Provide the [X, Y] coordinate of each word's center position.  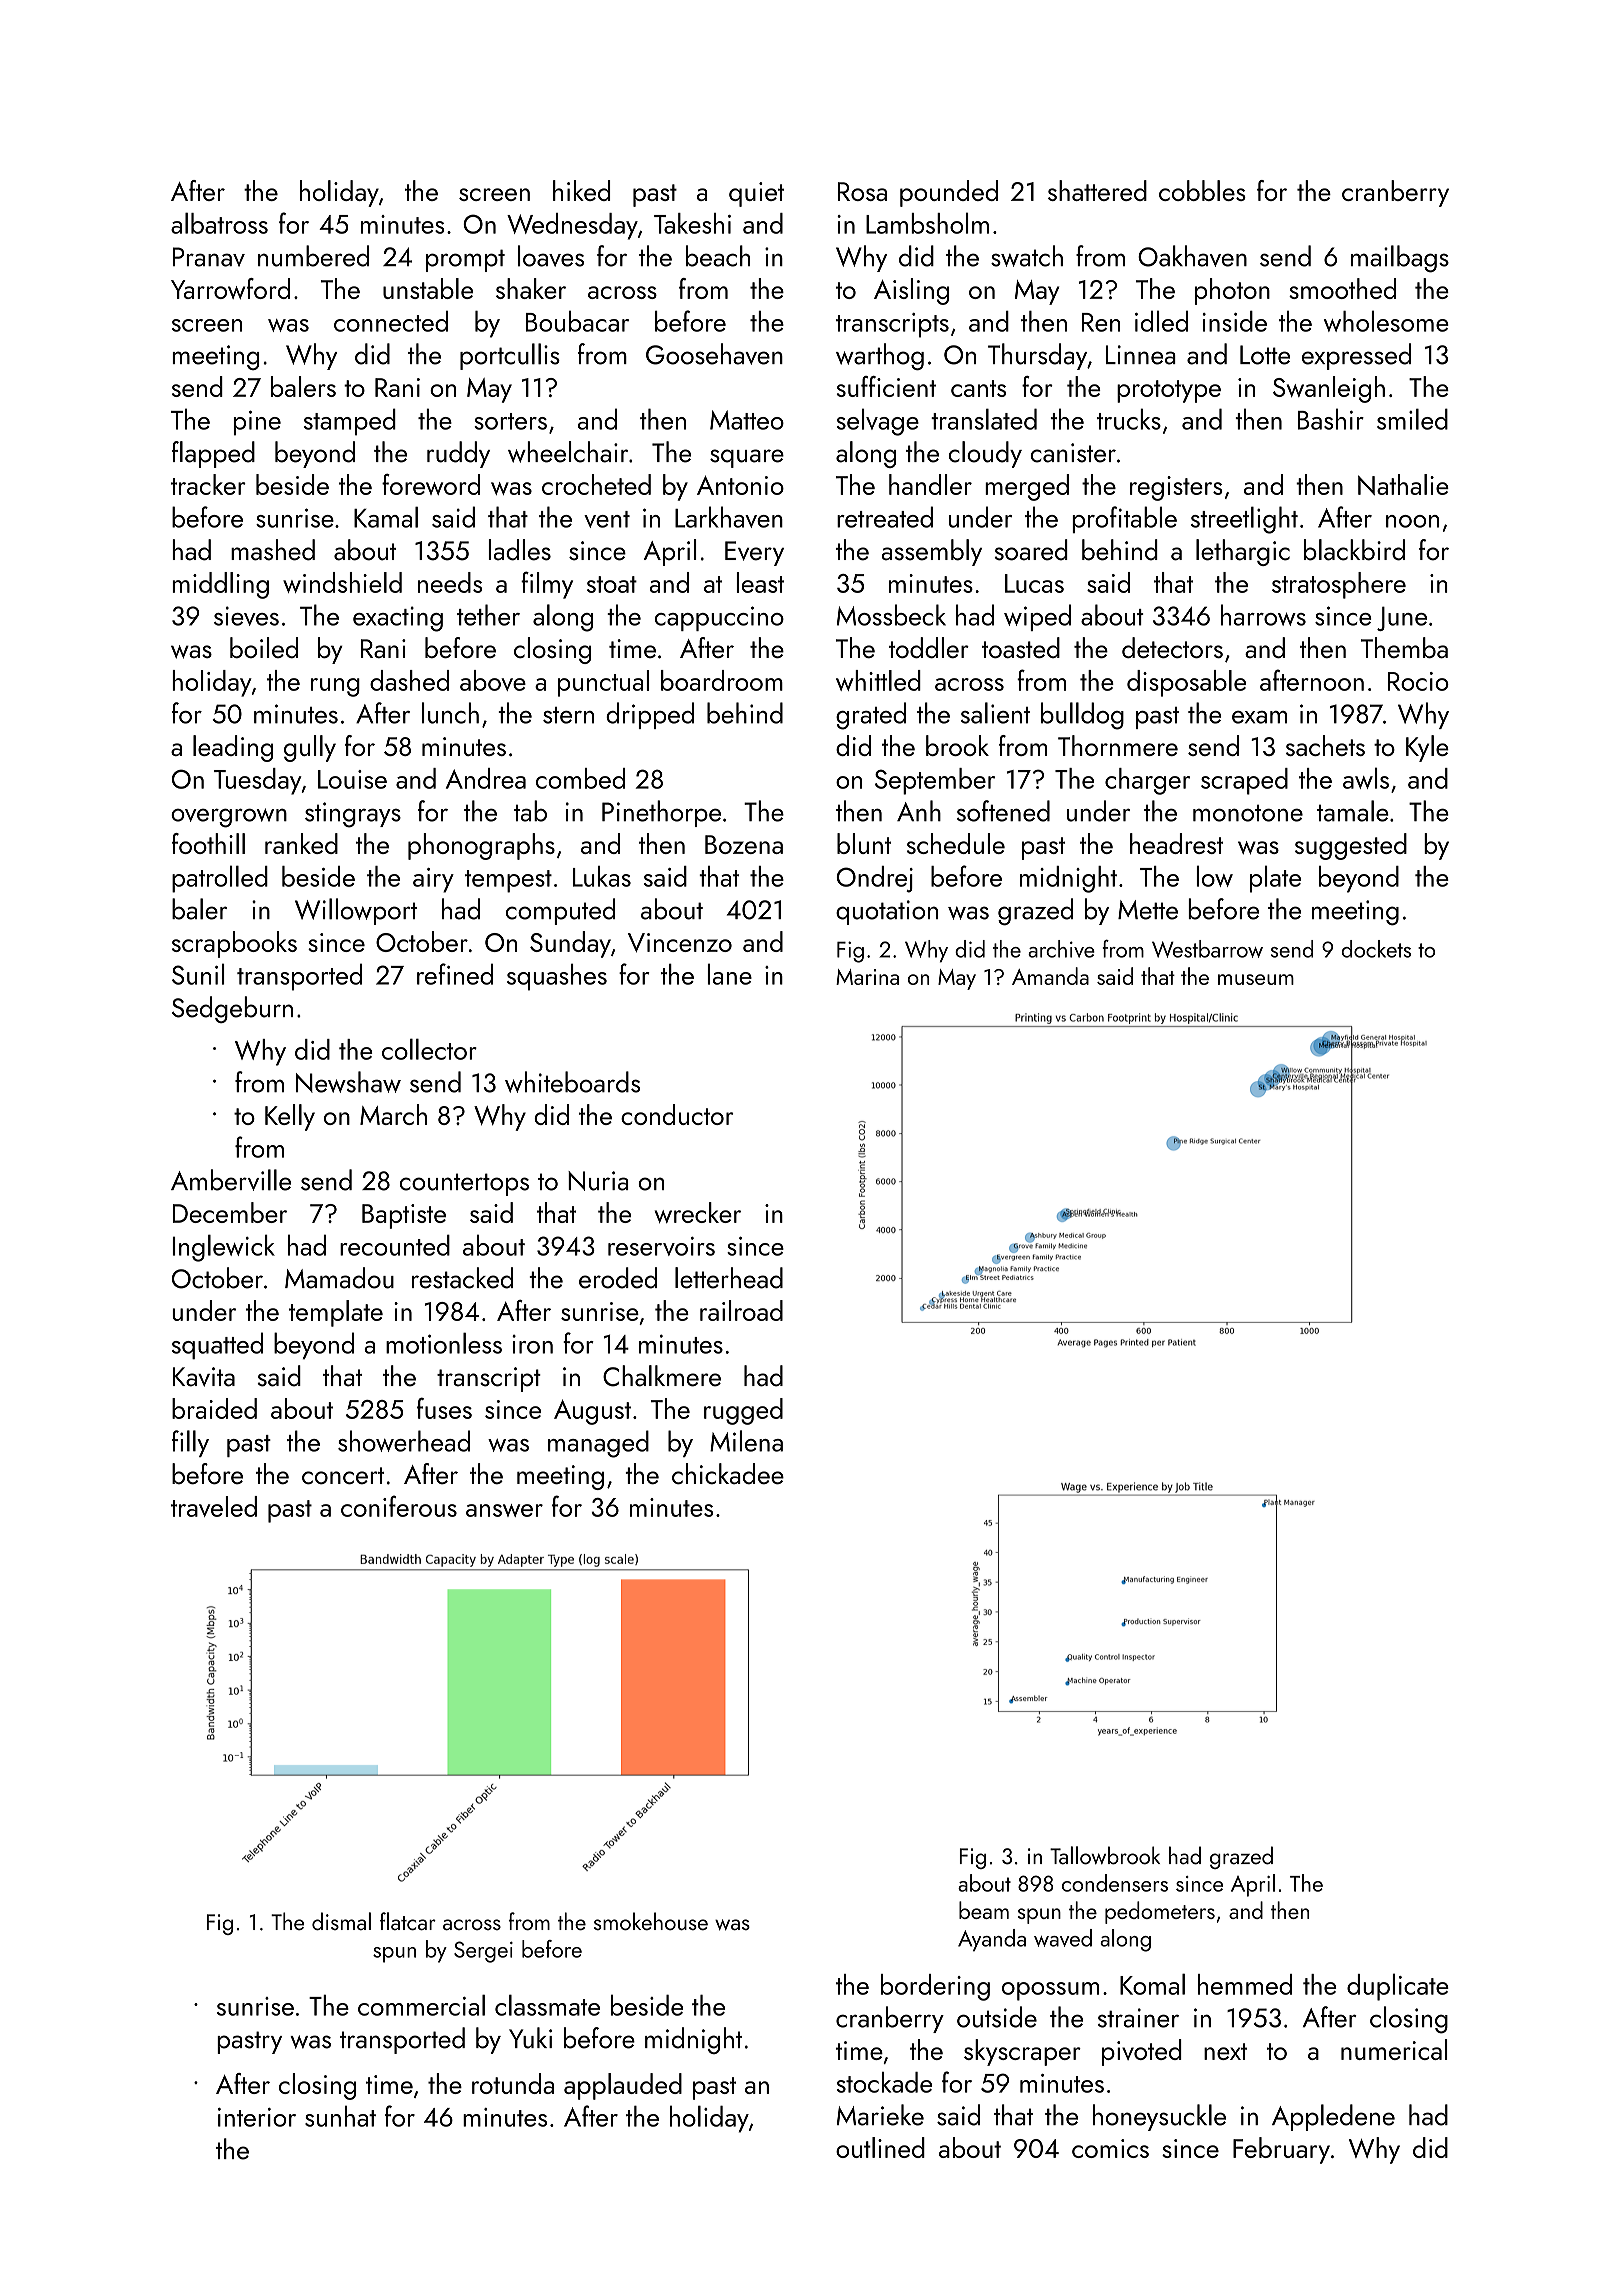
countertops [464, 1184]
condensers [1115, 1883]
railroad [741, 1310]
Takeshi [692, 223]
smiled [1412, 419]
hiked [582, 190]
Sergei [483, 1952]
